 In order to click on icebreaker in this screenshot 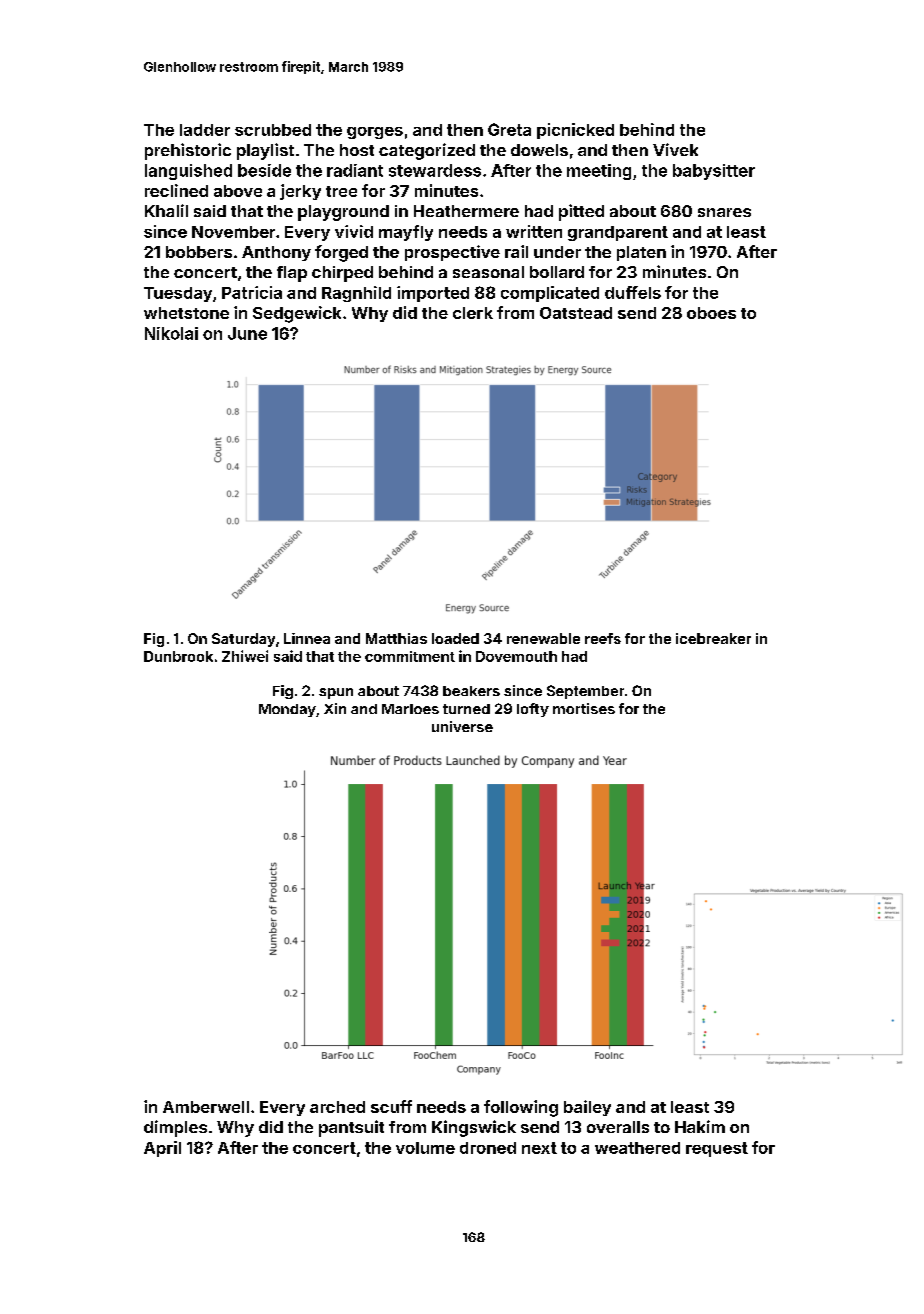, I will do `click(713, 638)`.
